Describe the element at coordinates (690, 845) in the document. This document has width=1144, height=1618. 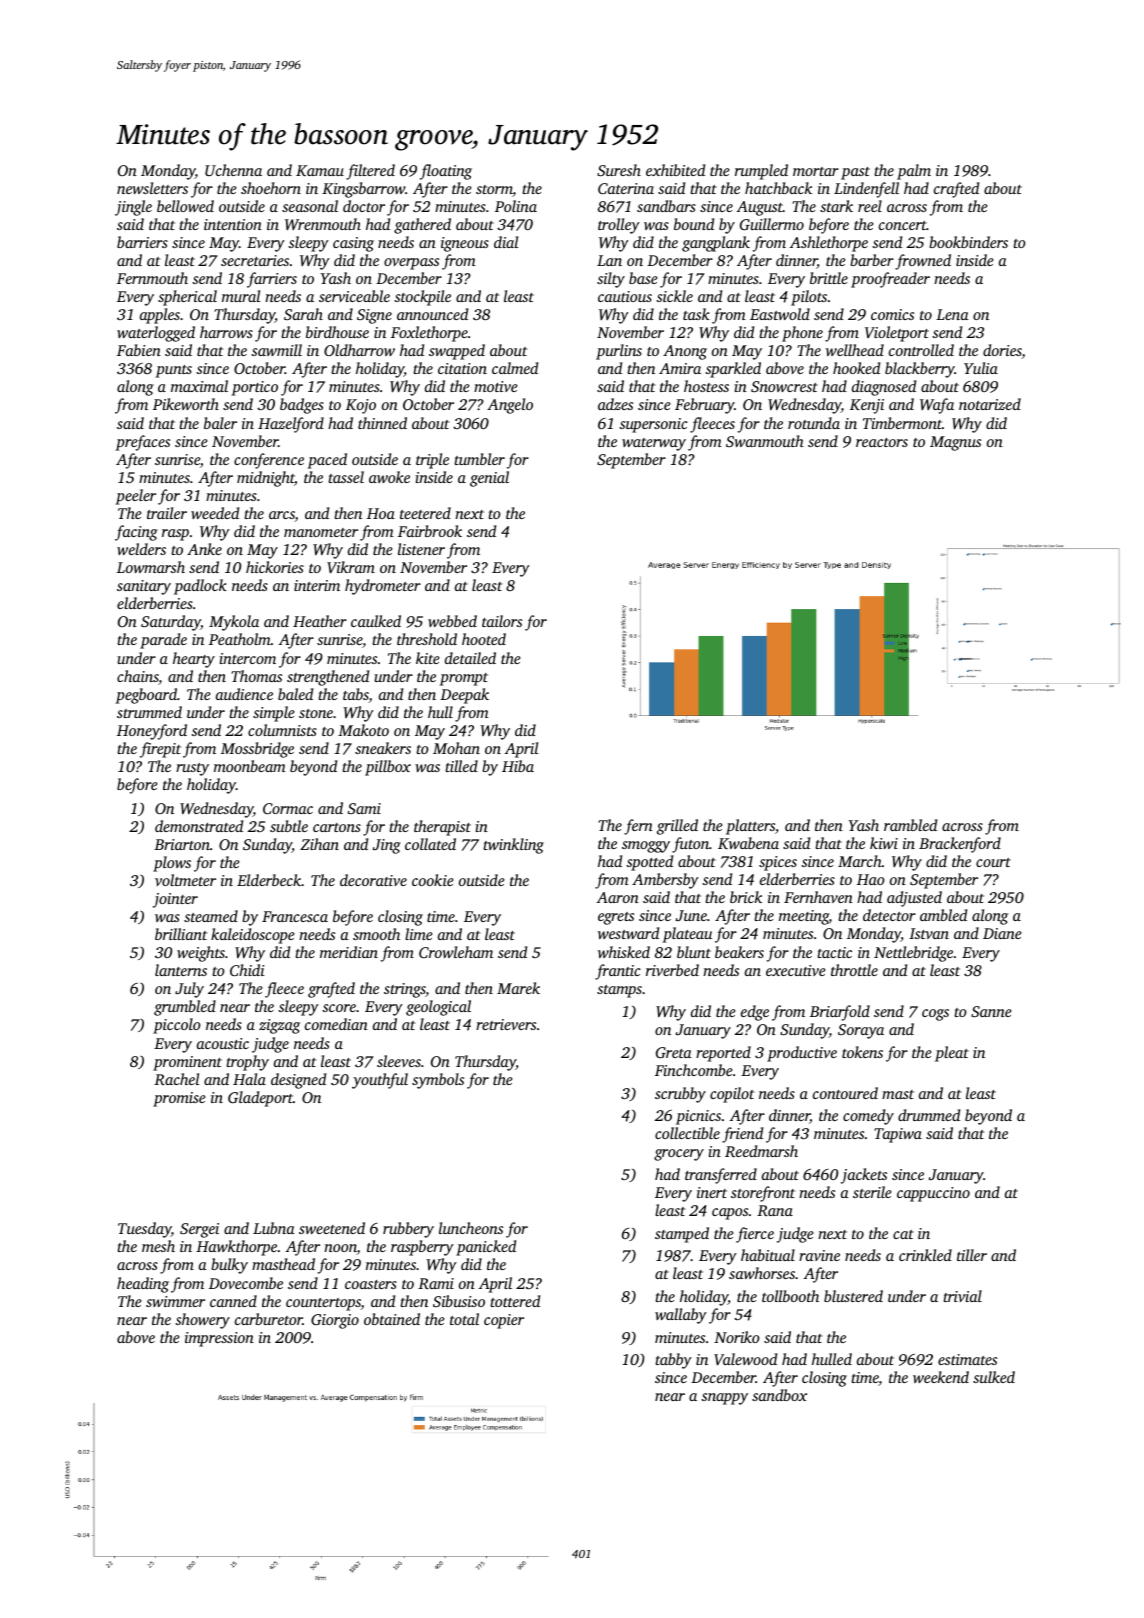
I see `futon` at that location.
